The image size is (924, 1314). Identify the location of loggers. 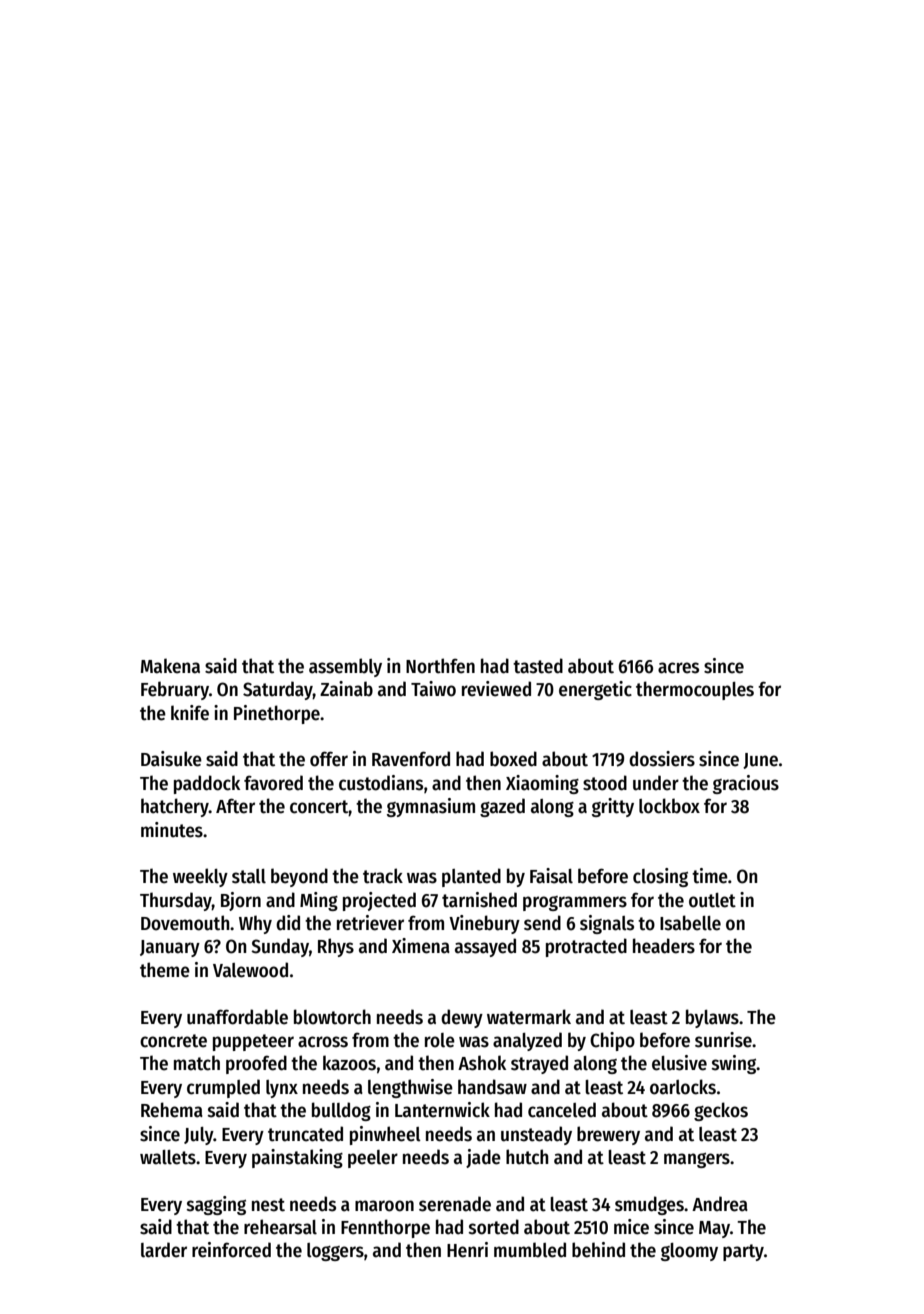
(335, 1252).
